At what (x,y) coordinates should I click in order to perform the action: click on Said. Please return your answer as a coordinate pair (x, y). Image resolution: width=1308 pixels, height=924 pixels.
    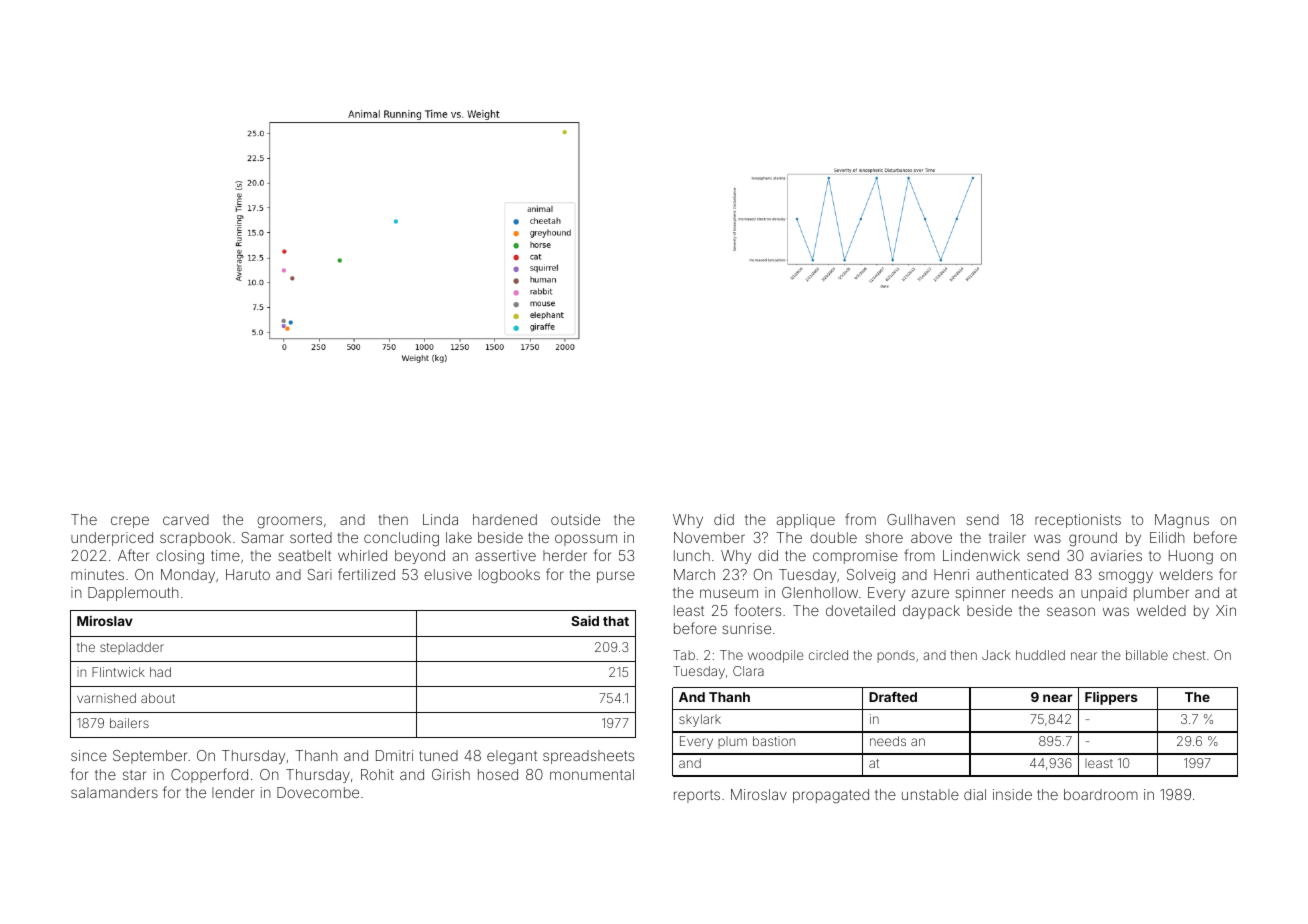
    Looking at the image, I should click on (585, 620).
